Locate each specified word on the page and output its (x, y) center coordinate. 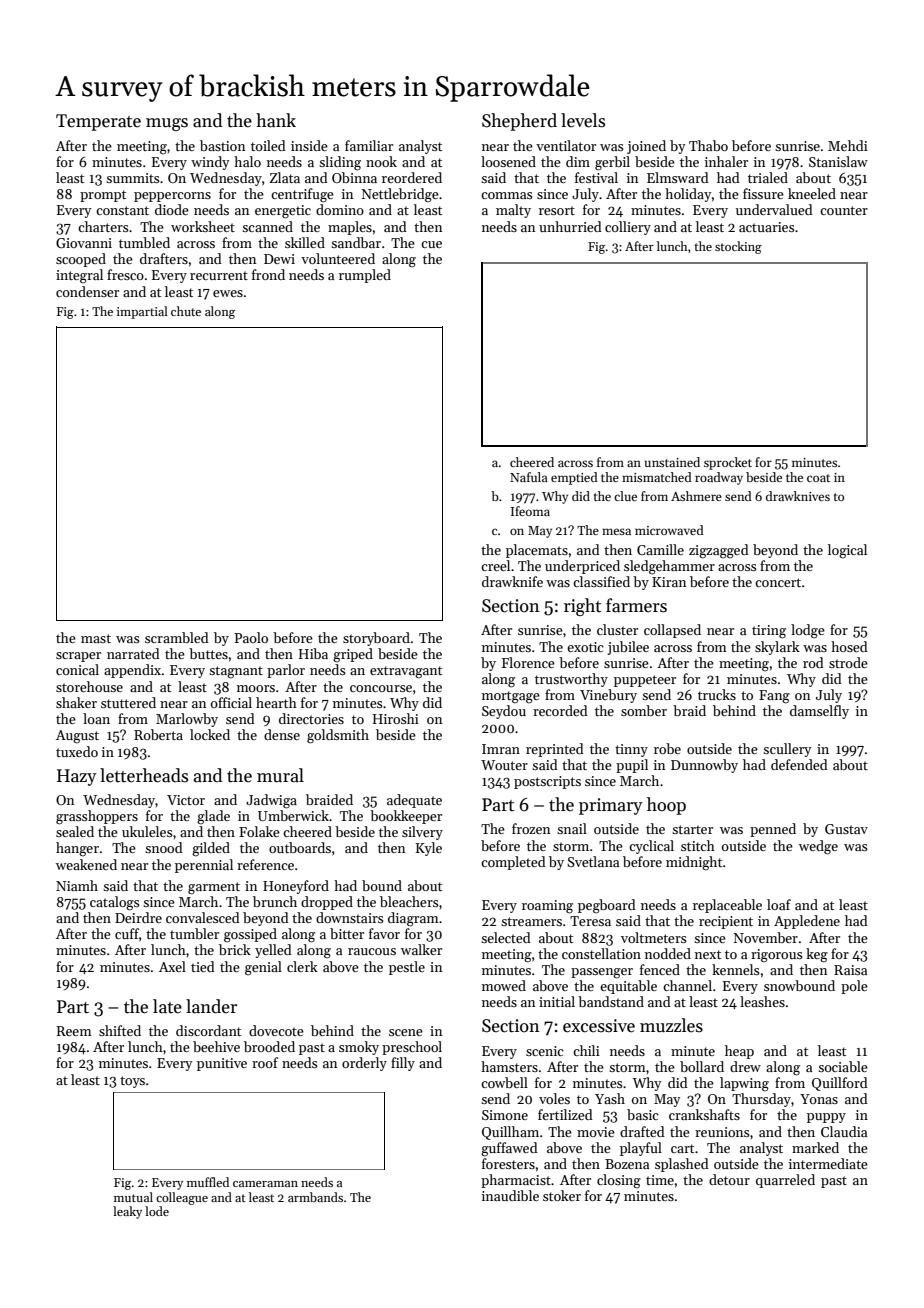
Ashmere (696, 496)
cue (431, 244)
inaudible (510, 1195)
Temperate (98, 122)
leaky (127, 1212)
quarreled (785, 1181)
